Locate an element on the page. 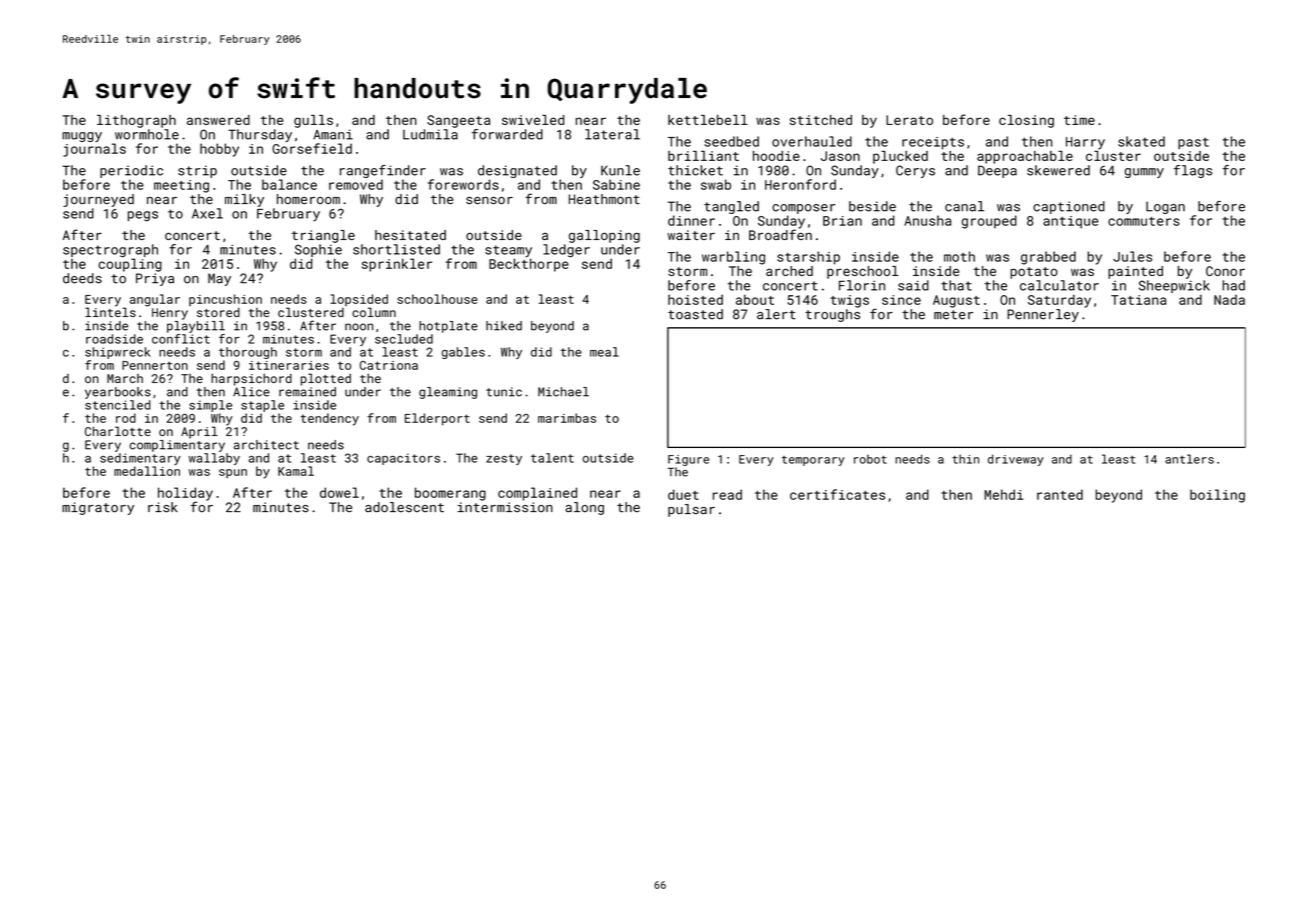 This document has height=924, width=1308. homeroom is located at coordinates (308, 199).
